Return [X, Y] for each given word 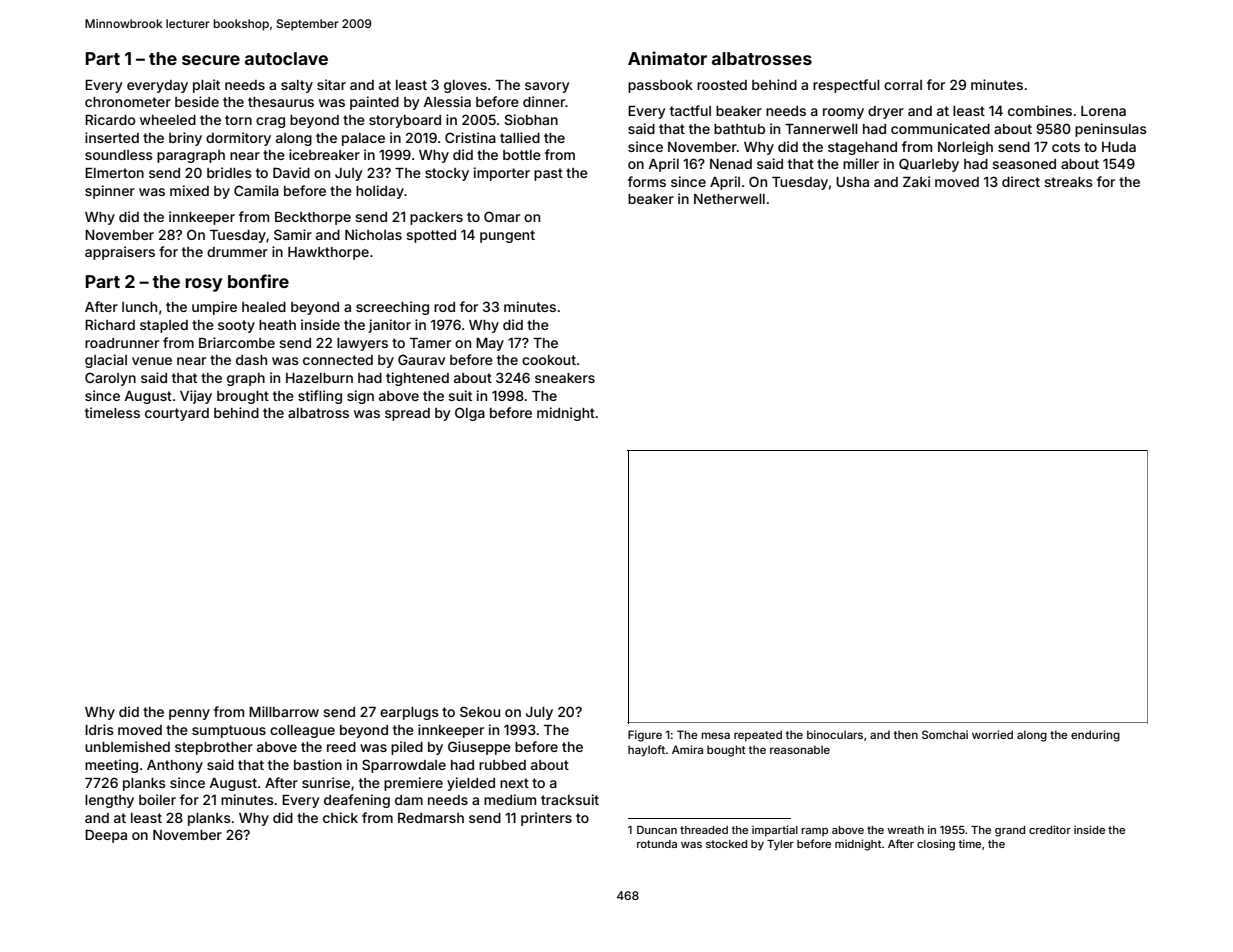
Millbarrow [284, 711]
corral [903, 85]
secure [211, 60]
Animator [667, 58]
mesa [715, 735]
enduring [1095, 736]
